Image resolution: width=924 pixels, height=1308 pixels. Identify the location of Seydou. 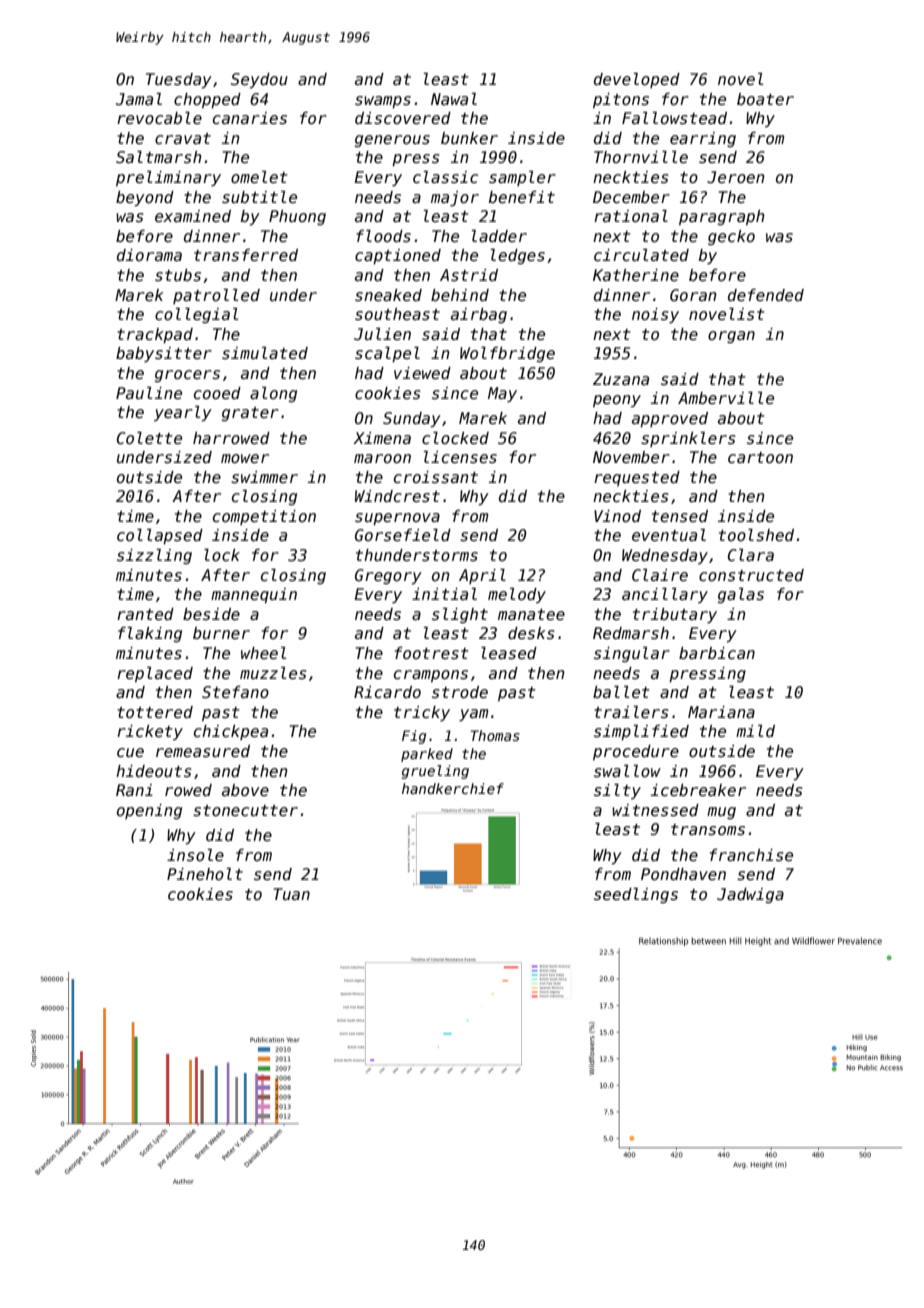
(259, 81).
